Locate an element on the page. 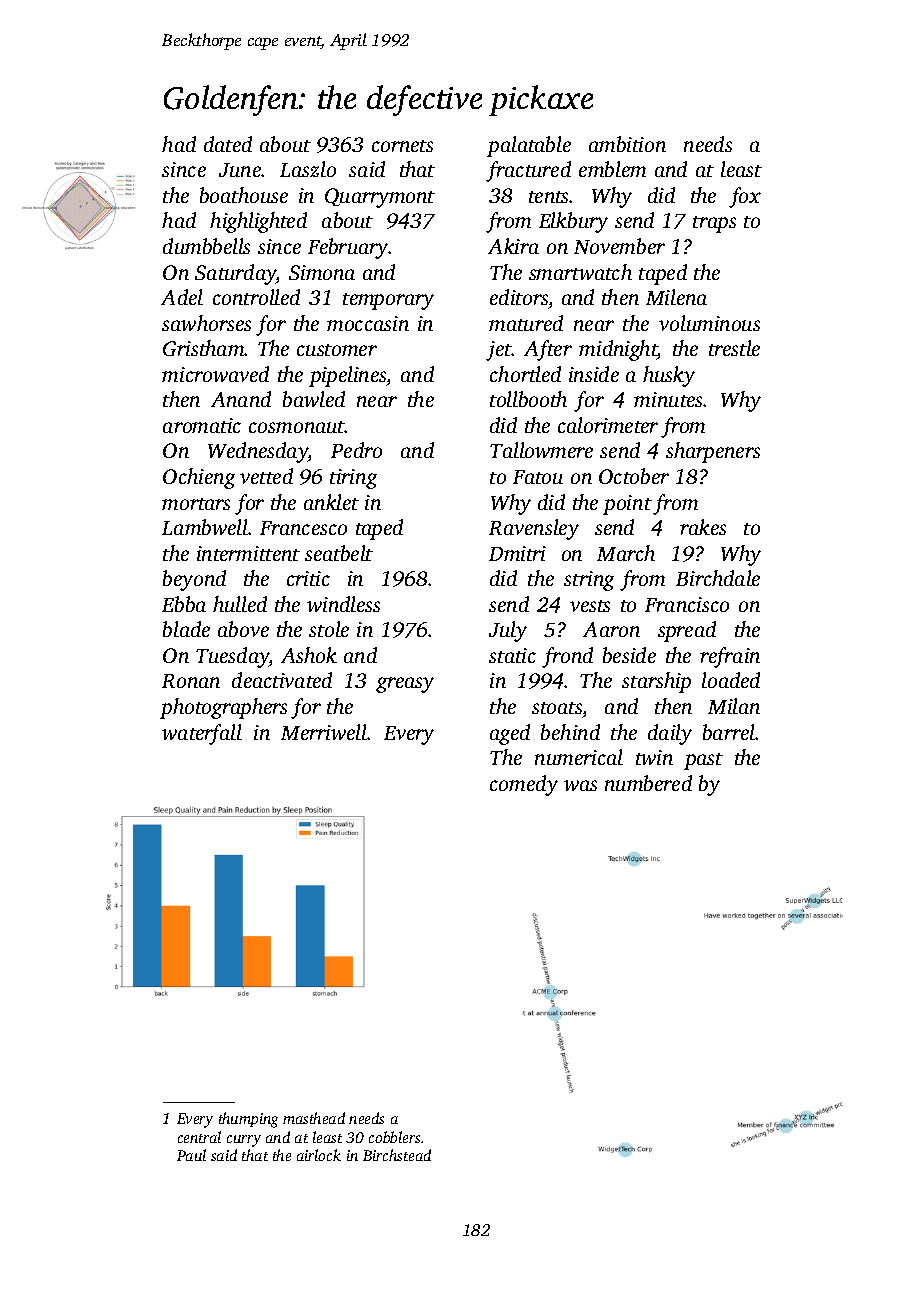  past is located at coordinates (703, 761).
